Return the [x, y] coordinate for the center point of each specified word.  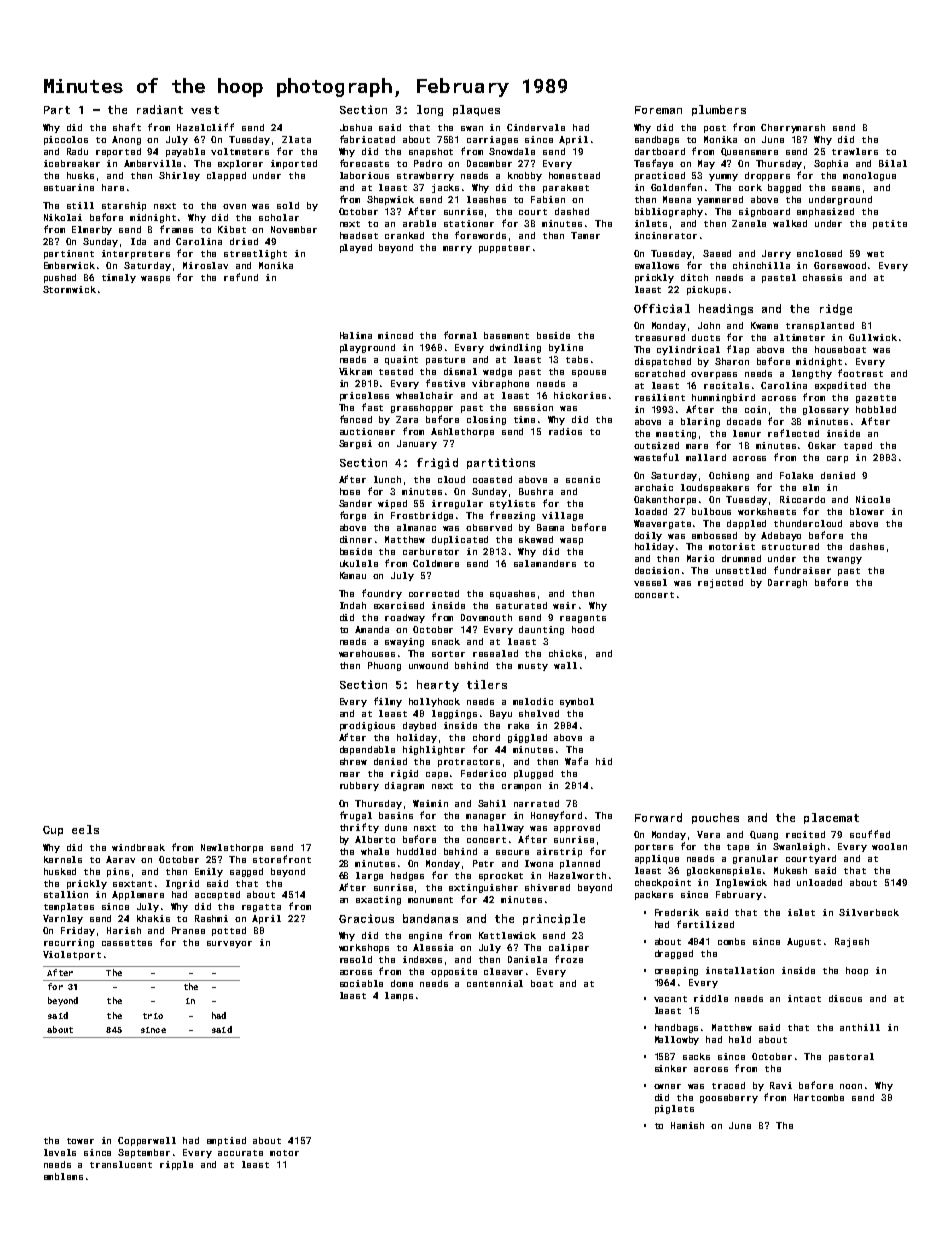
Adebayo [781, 536]
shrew [353, 761]
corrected [434, 593]
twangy [844, 560]
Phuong [384, 666]
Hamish [687, 1125]
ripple [176, 1165]
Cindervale [536, 127]
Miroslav [205, 265]
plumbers [719, 110]
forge [353, 516]
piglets [674, 1109]
